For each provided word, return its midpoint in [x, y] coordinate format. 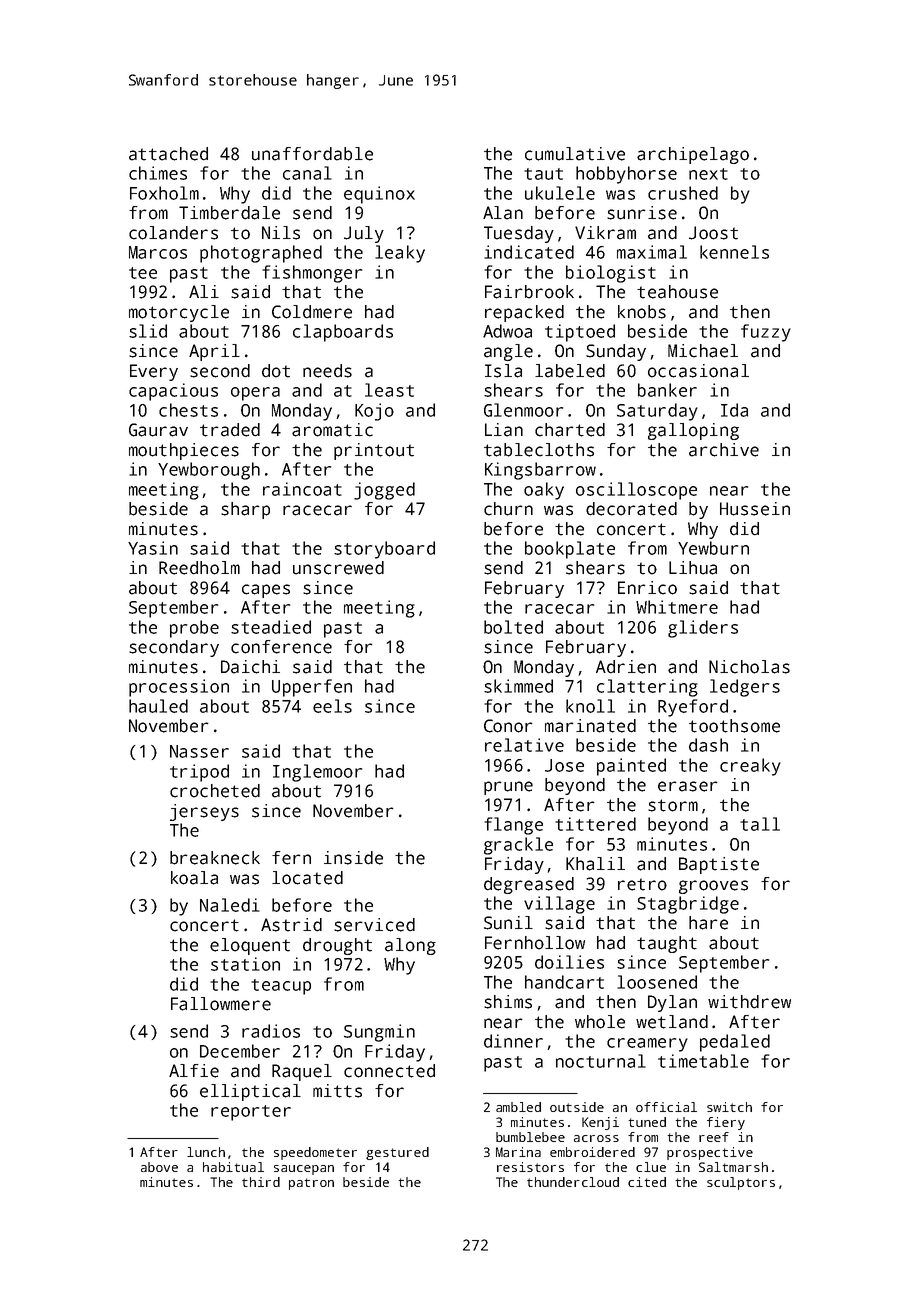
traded [230, 430]
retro [642, 884]
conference [281, 647]
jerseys [204, 812]
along [410, 946]
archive [724, 450]
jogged [384, 491]
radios [271, 1031]
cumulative [575, 154]
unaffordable [312, 154]
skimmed [518, 686]
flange [513, 826]
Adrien [626, 667]
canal [307, 173]
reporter [251, 1113]
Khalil [595, 864]
